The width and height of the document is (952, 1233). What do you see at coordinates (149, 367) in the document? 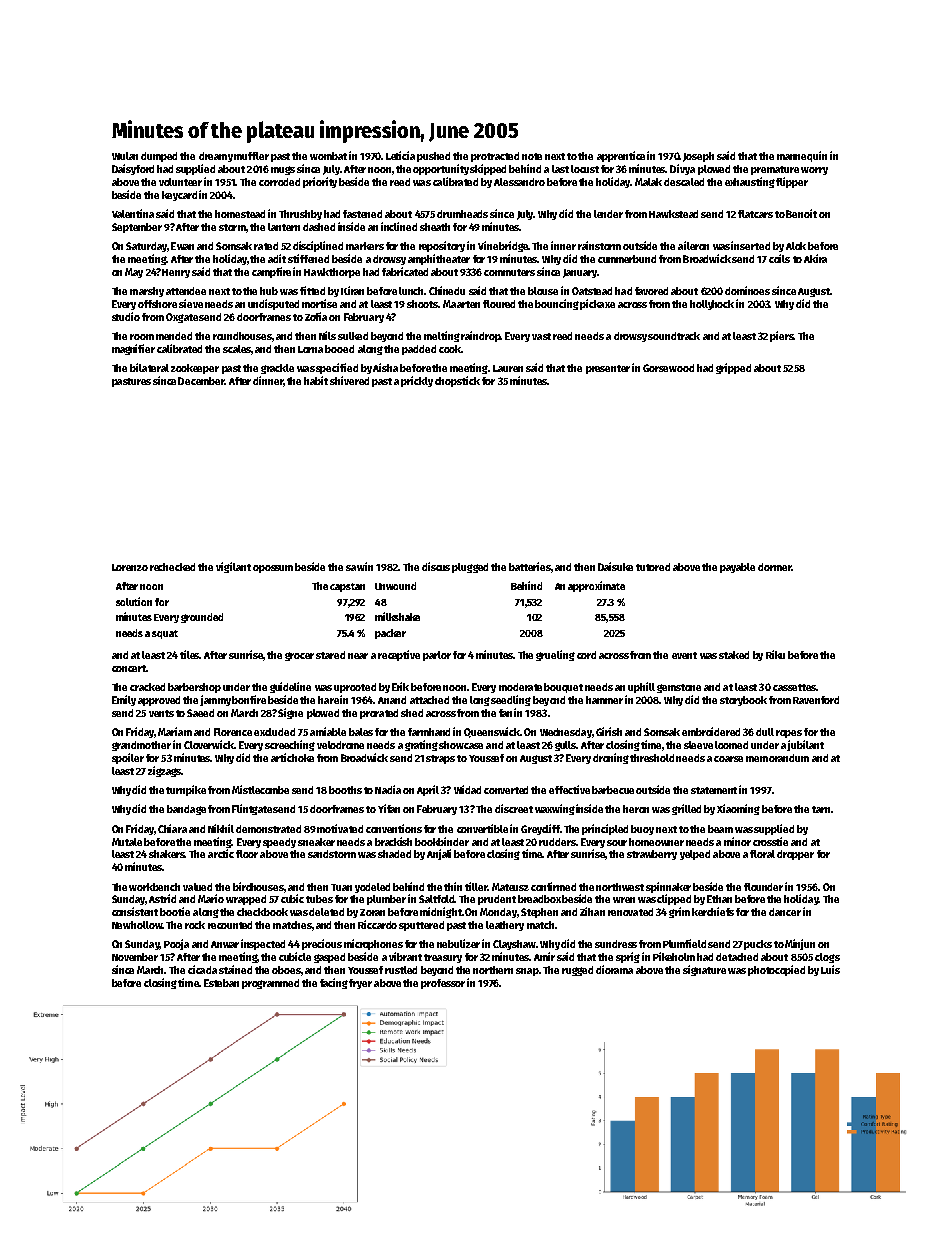
I see `bilateral` at bounding box center [149, 367].
